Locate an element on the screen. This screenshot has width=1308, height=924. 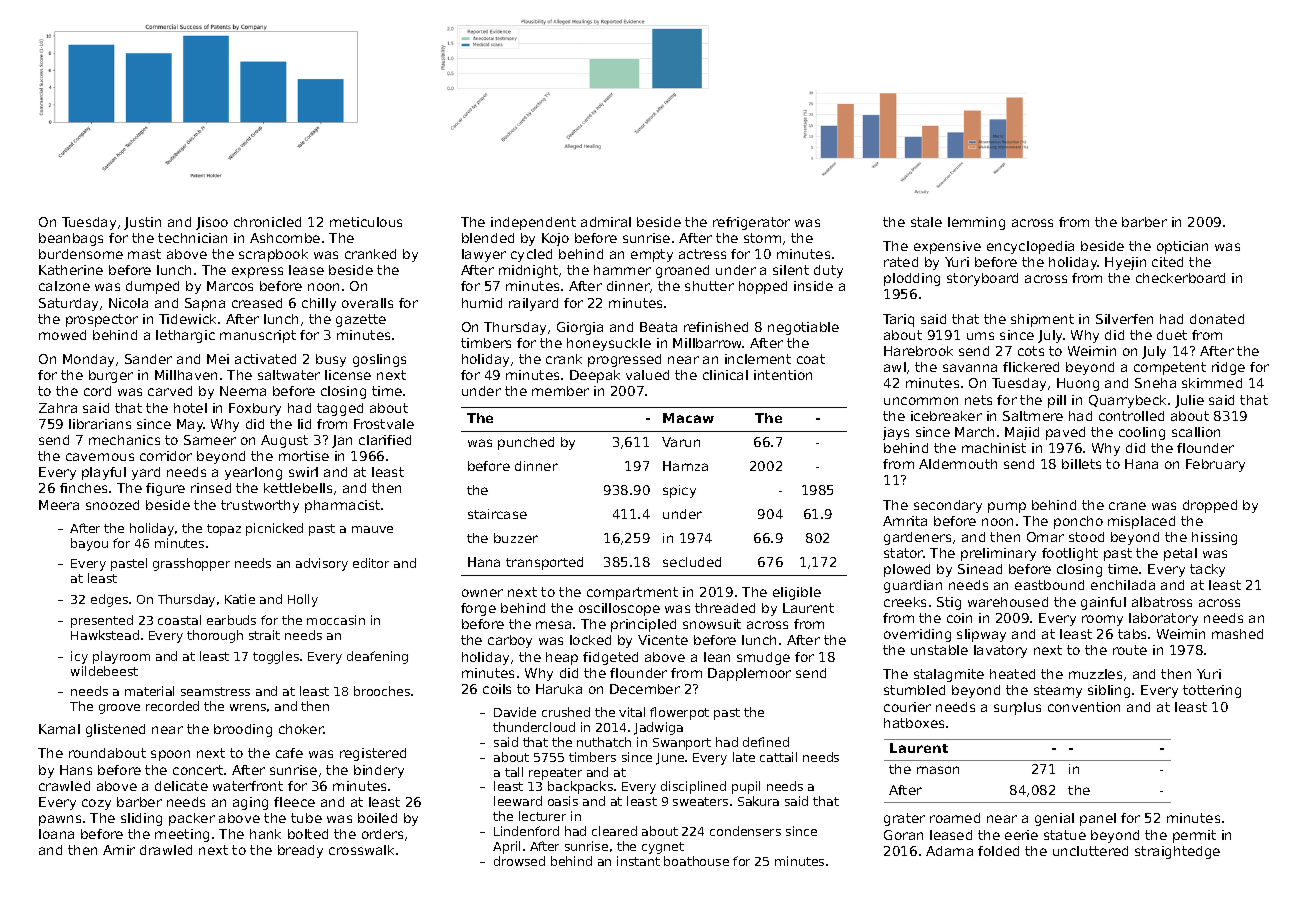
optician is located at coordinates (1182, 247).
